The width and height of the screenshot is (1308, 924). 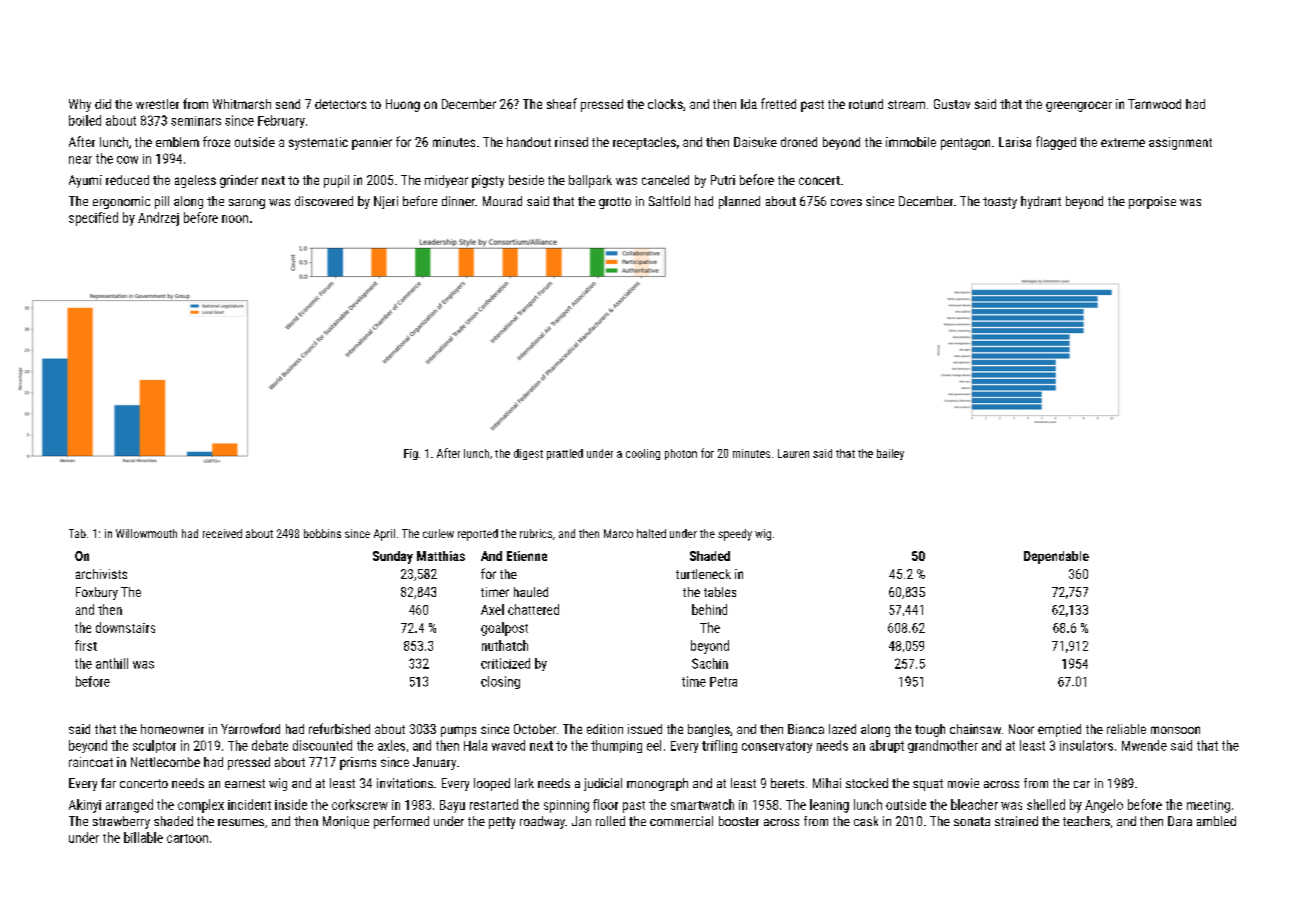 What do you see at coordinates (91, 762) in the screenshot?
I see `raincoat` at bounding box center [91, 762].
